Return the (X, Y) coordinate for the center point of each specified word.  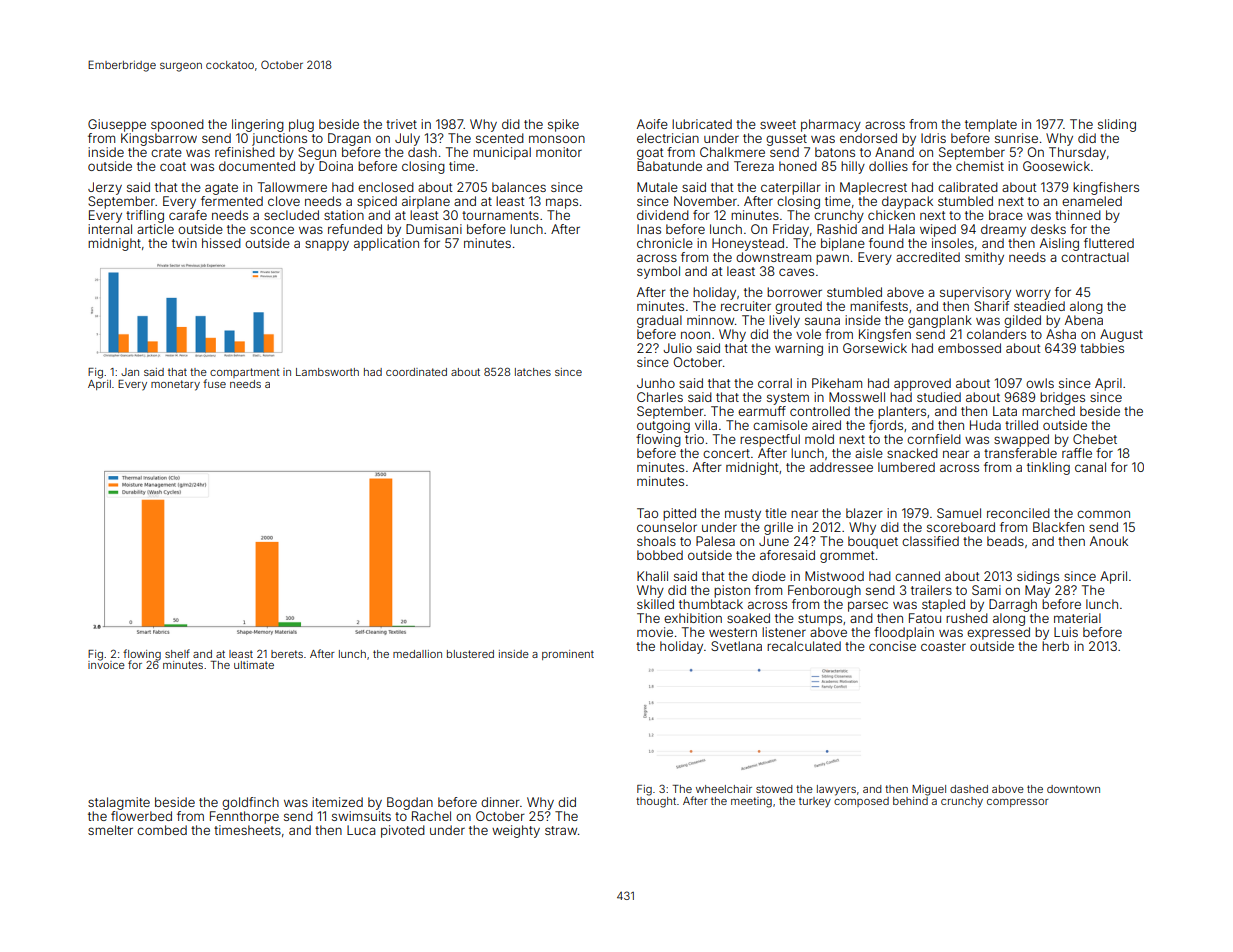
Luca (361, 830)
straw (561, 830)
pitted (679, 514)
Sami (986, 590)
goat (650, 154)
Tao (647, 513)
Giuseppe (117, 125)
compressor (1018, 803)
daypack (907, 202)
